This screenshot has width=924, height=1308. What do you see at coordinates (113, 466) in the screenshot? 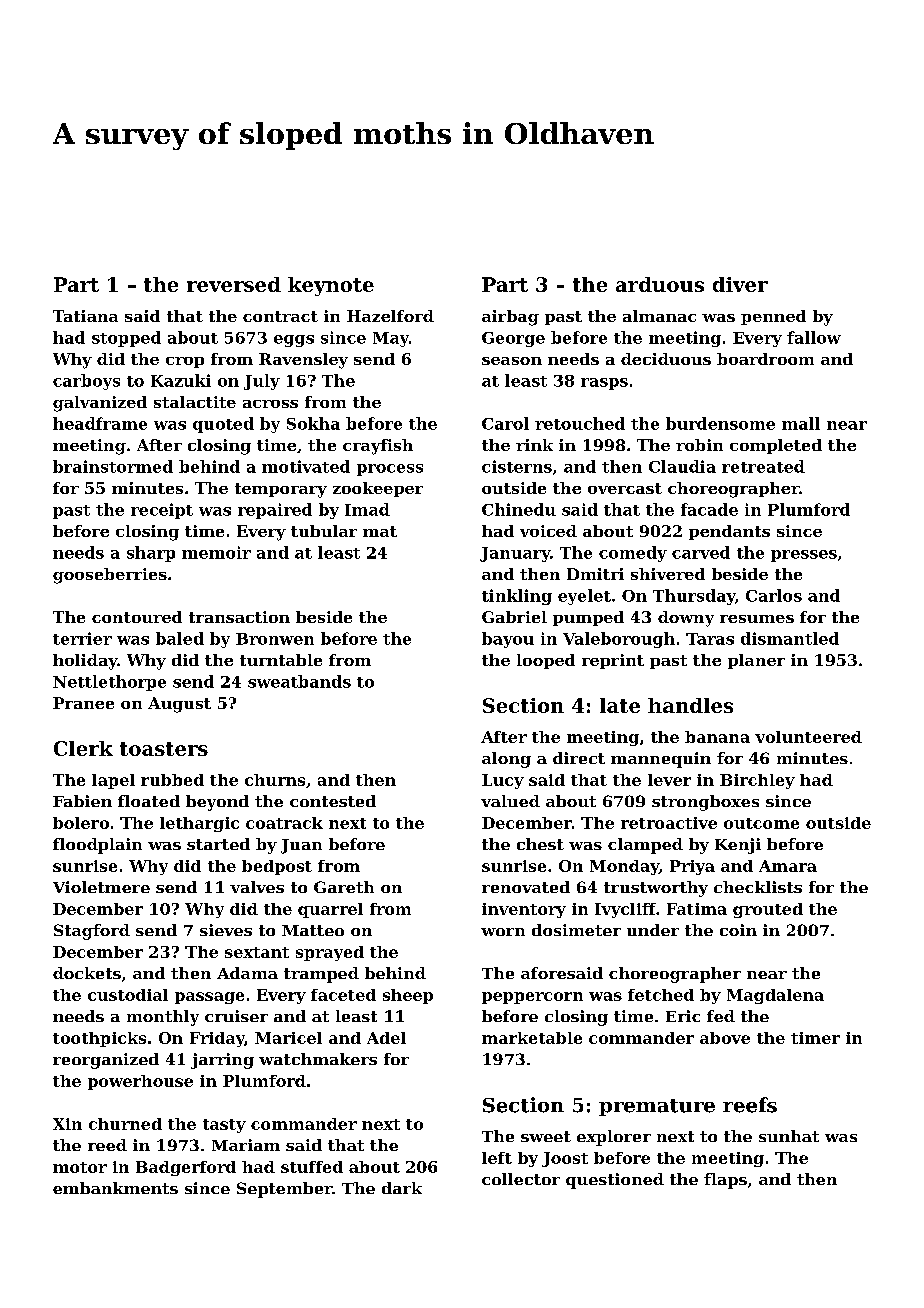
I see `brainstormed` at bounding box center [113, 466].
